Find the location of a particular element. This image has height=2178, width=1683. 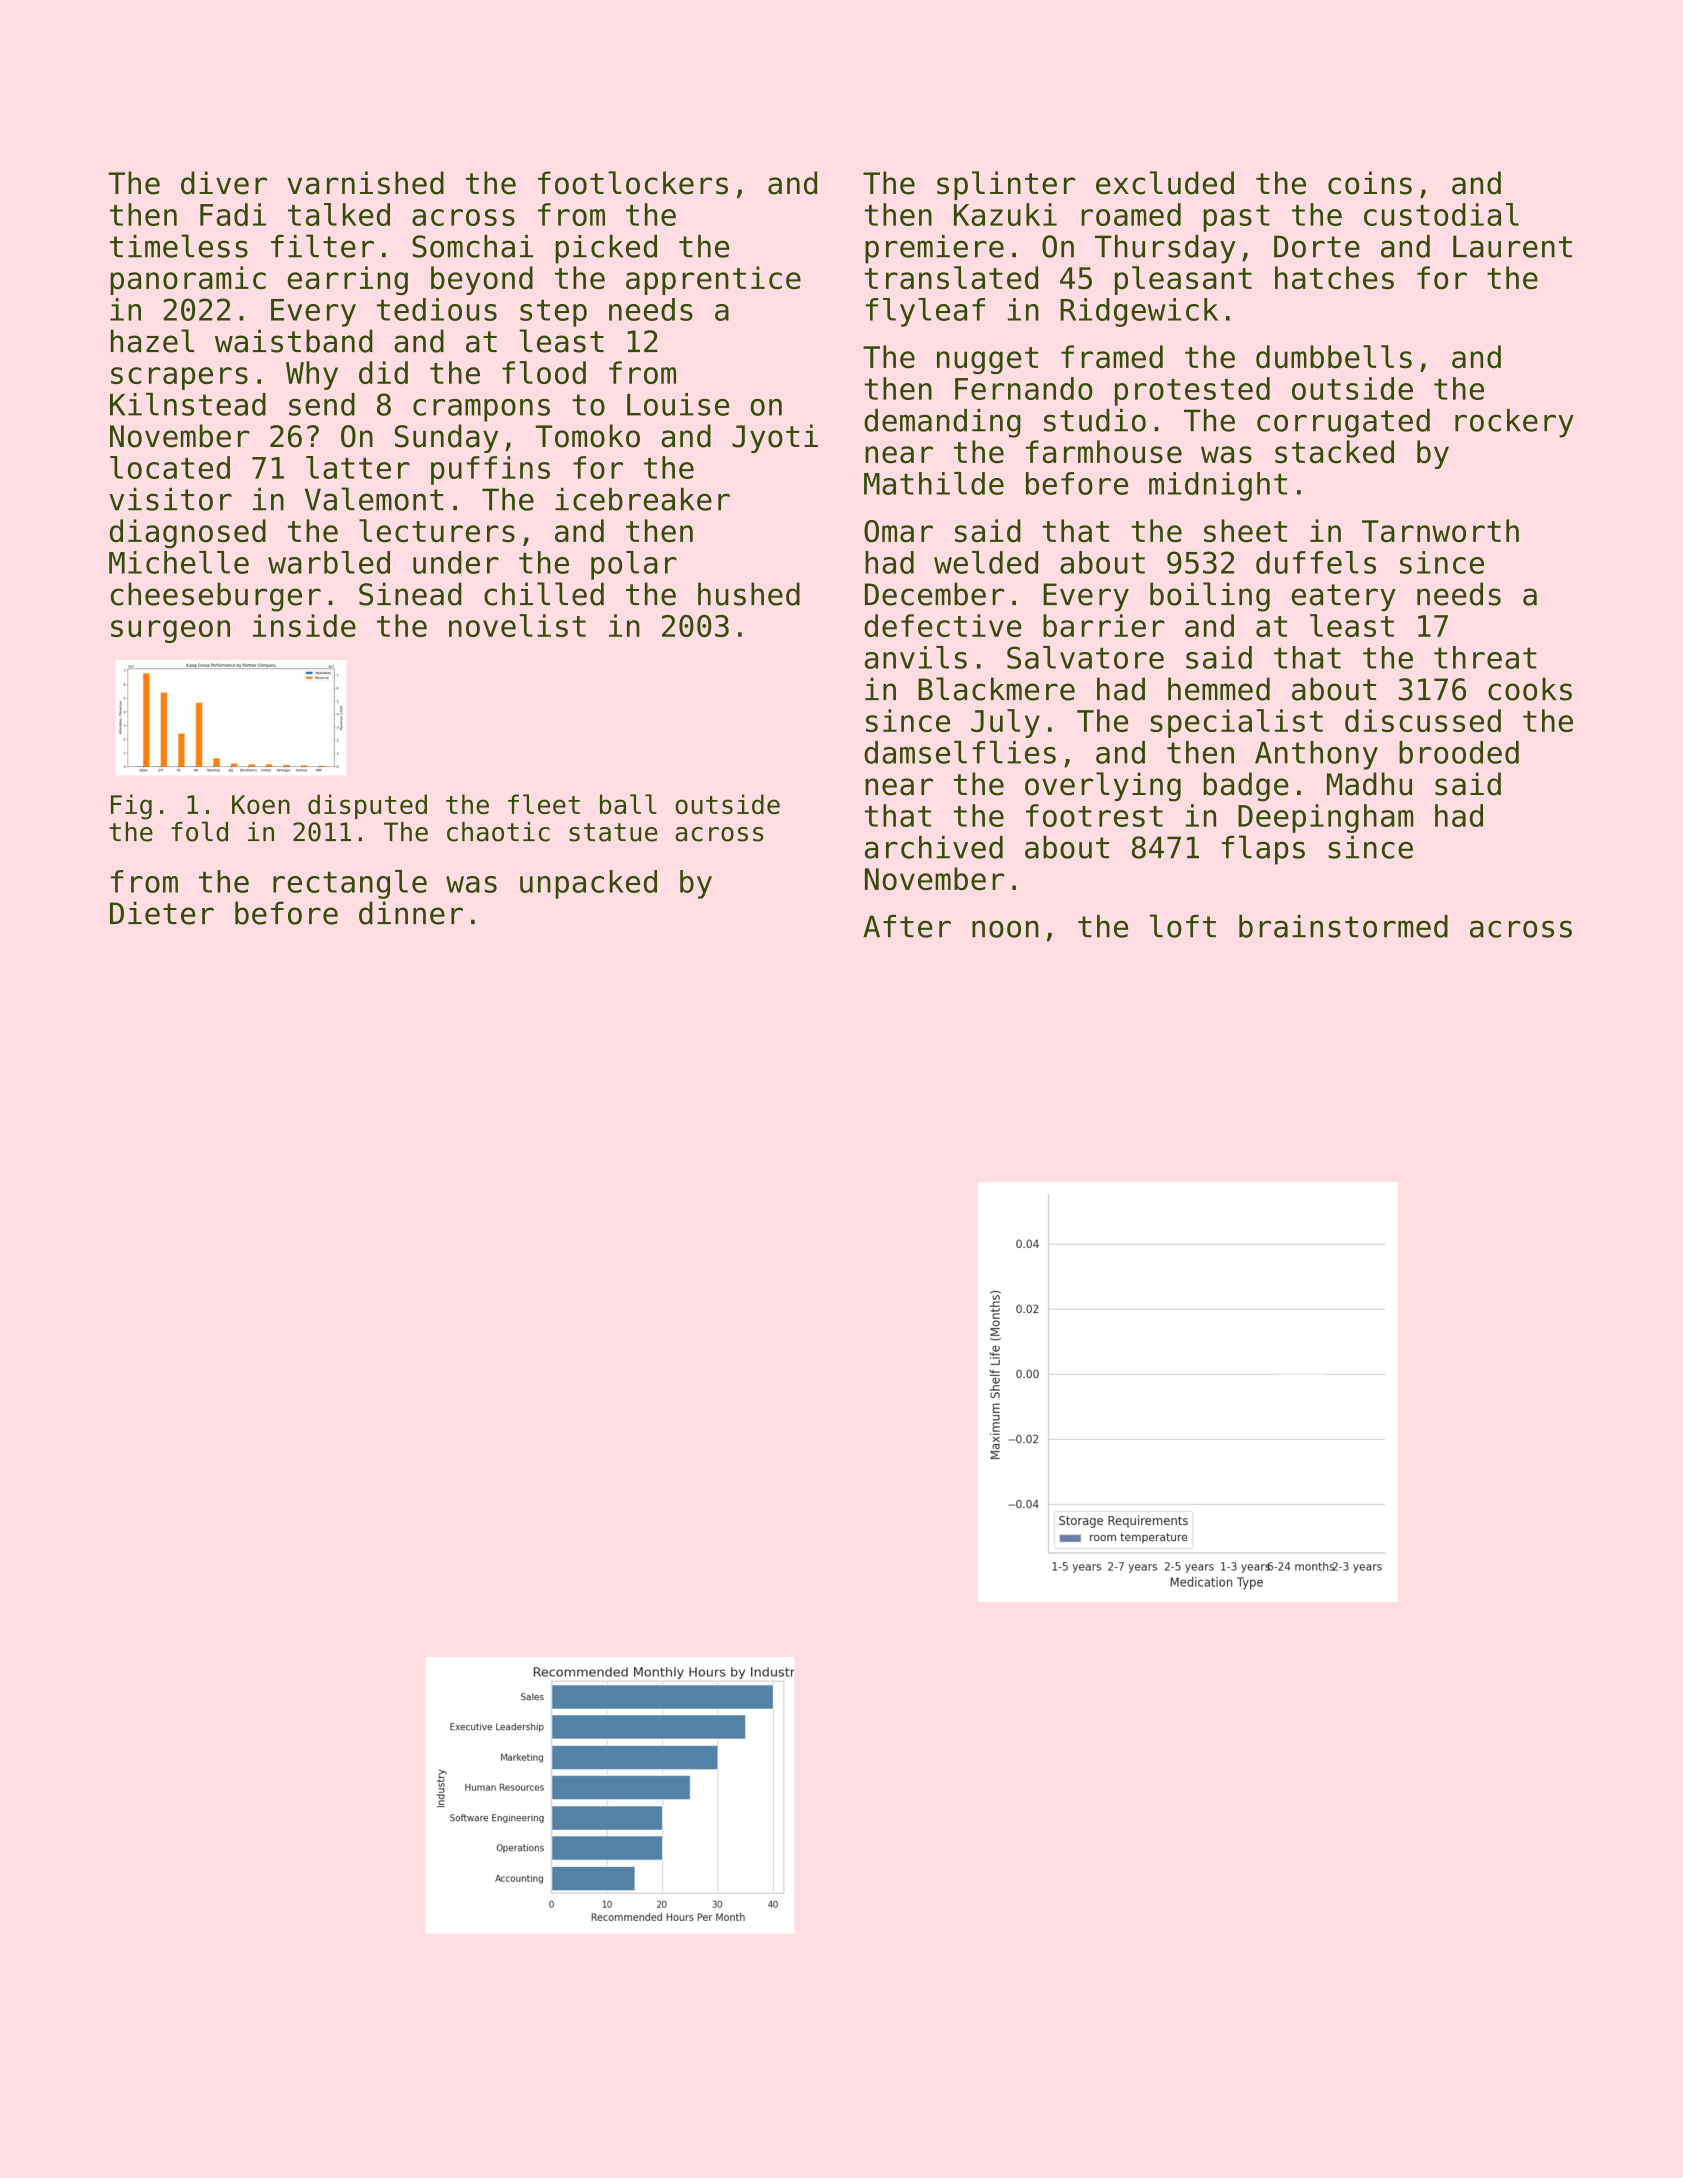

Mathilde is located at coordinates (934, 483).
